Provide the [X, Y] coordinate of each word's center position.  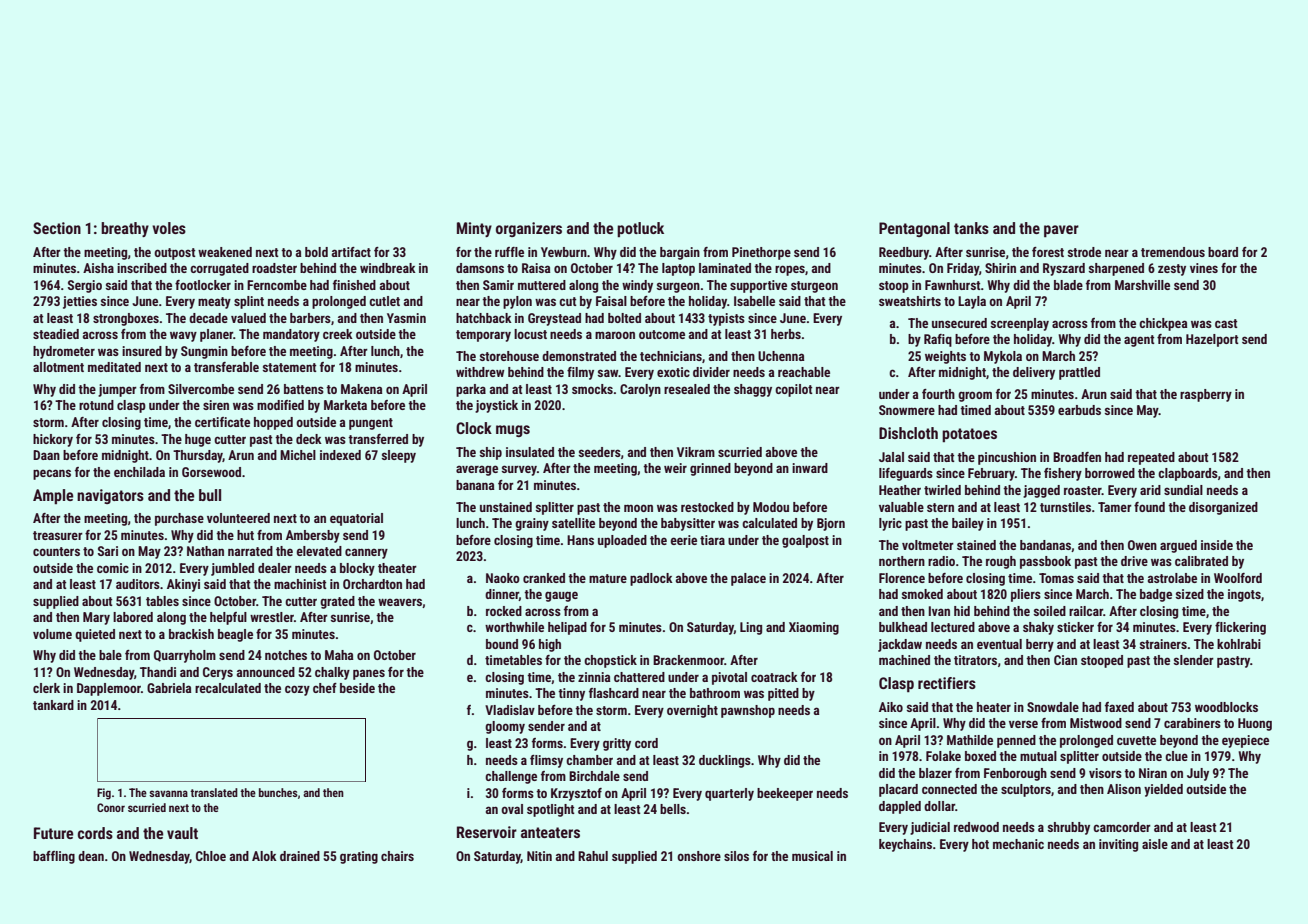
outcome [662, 334]
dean [91, 856]
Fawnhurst [953, 285]
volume [52, 634]
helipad [567, 628]
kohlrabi [1239, 644]
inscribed [142, 268]
